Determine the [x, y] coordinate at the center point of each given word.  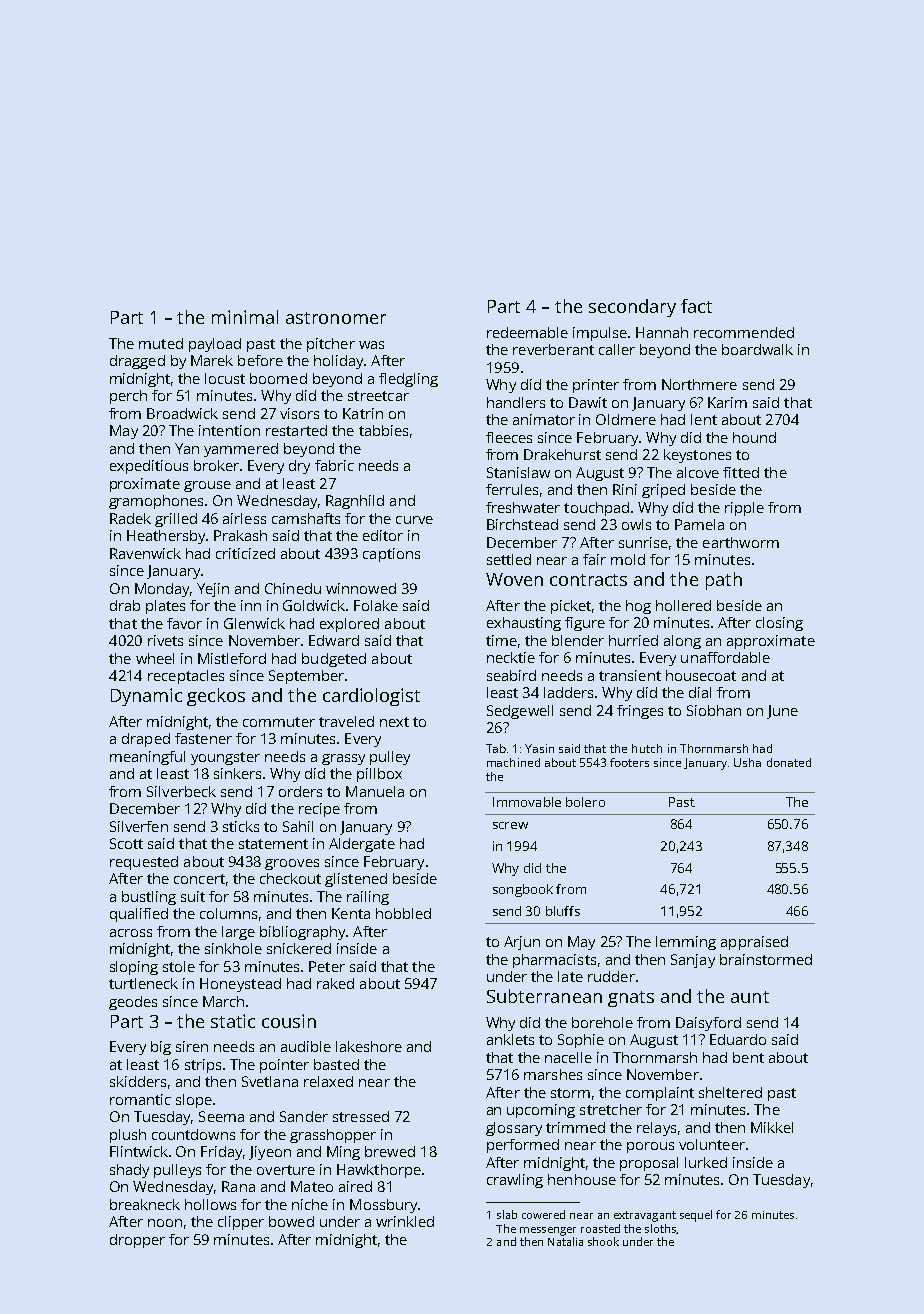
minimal [245, 317]
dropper [137, 1241]
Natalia [565, 1241]
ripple [744, 509]
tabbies [383, 430]
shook [603, 1241]
